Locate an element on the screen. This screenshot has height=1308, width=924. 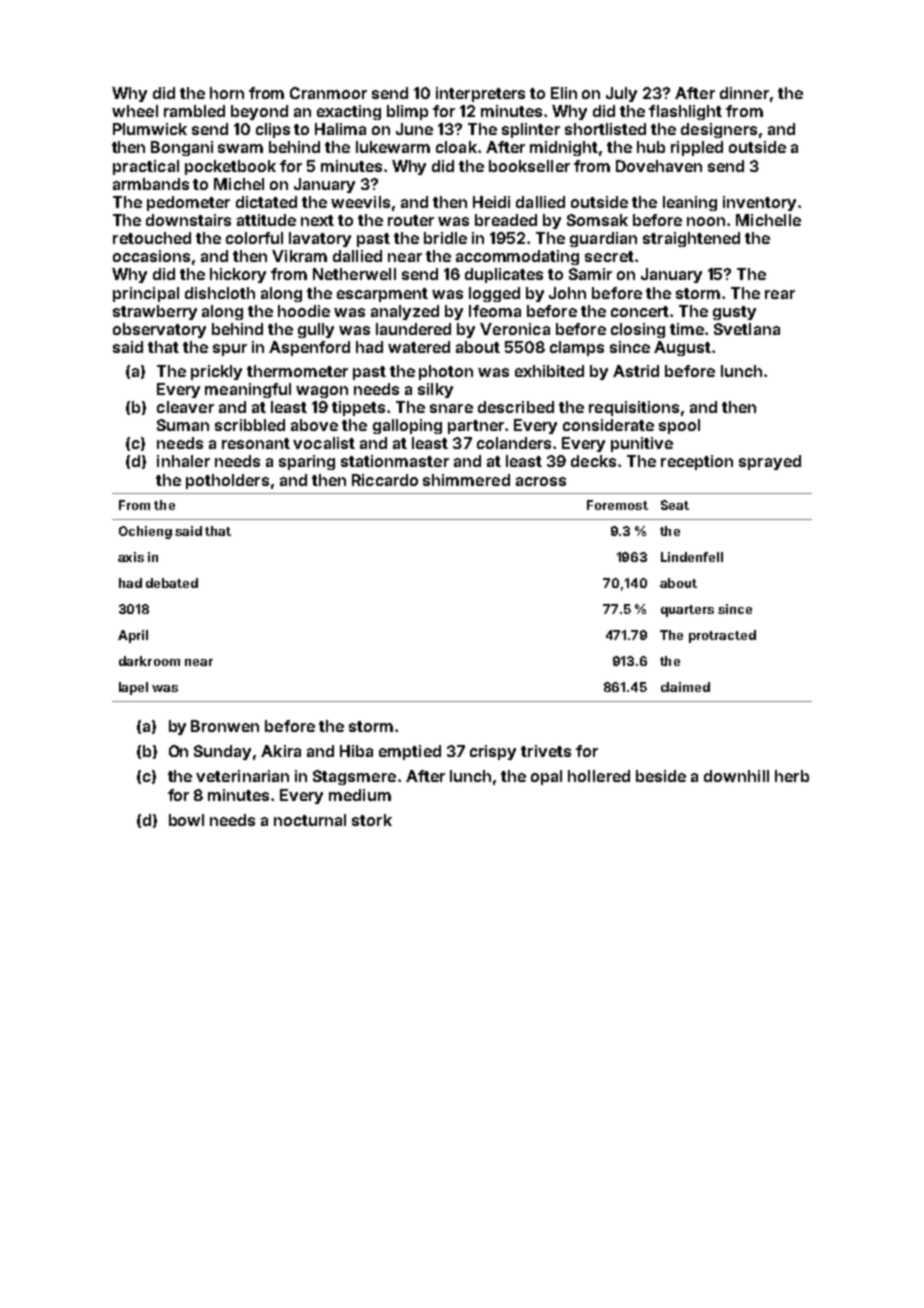
sprayed is located at coordinates (770, 462).
